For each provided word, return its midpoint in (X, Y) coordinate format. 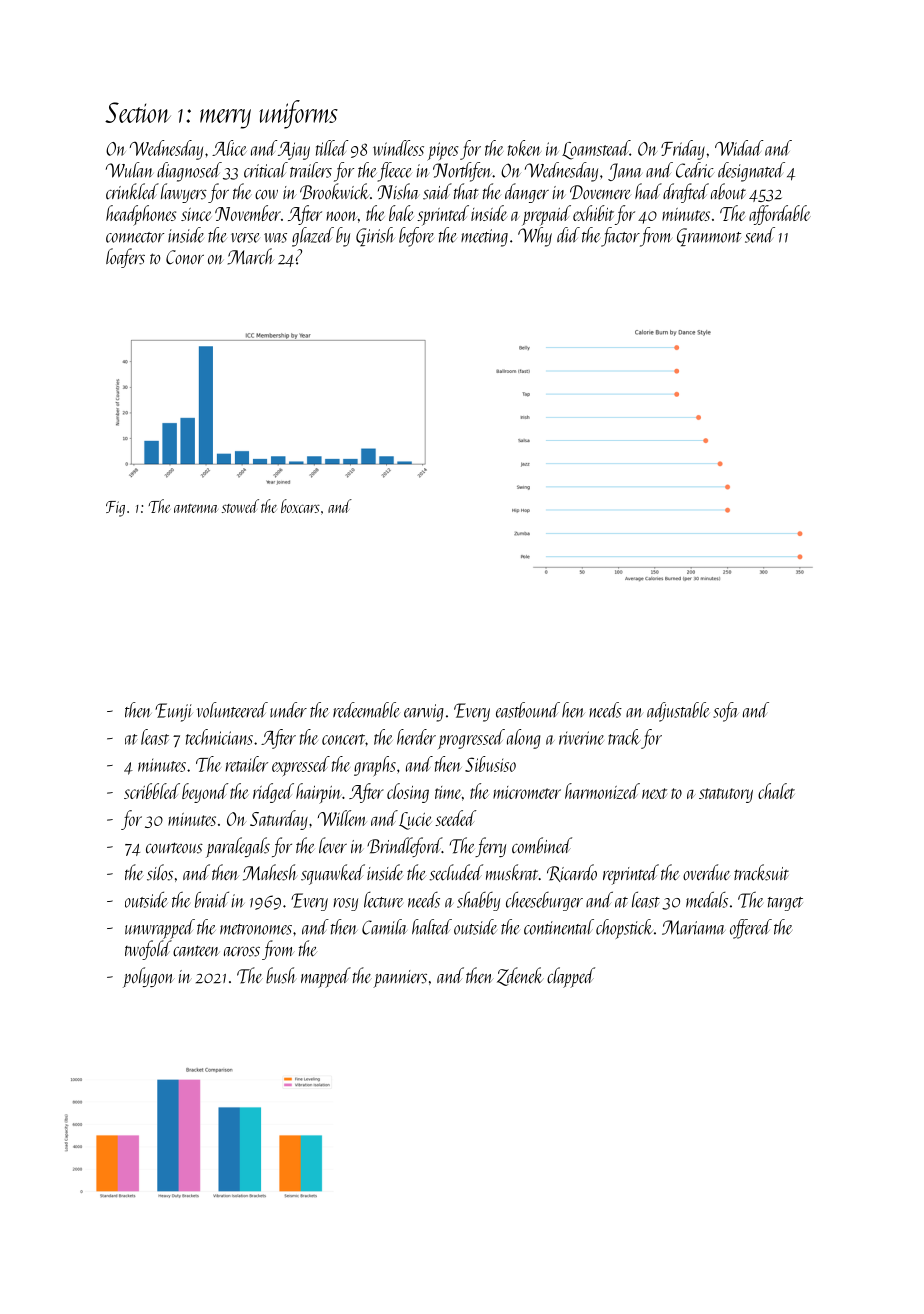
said (437, 191)
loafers (125, 258)
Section (138, 112)
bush (281, 975)
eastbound (528, 710)
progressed (471, 739)
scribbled (152, 791)
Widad (739, 148)
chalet (776, 791)
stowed (240, 506)
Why (535, 237)
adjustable (678, 712)
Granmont (709, 237)
